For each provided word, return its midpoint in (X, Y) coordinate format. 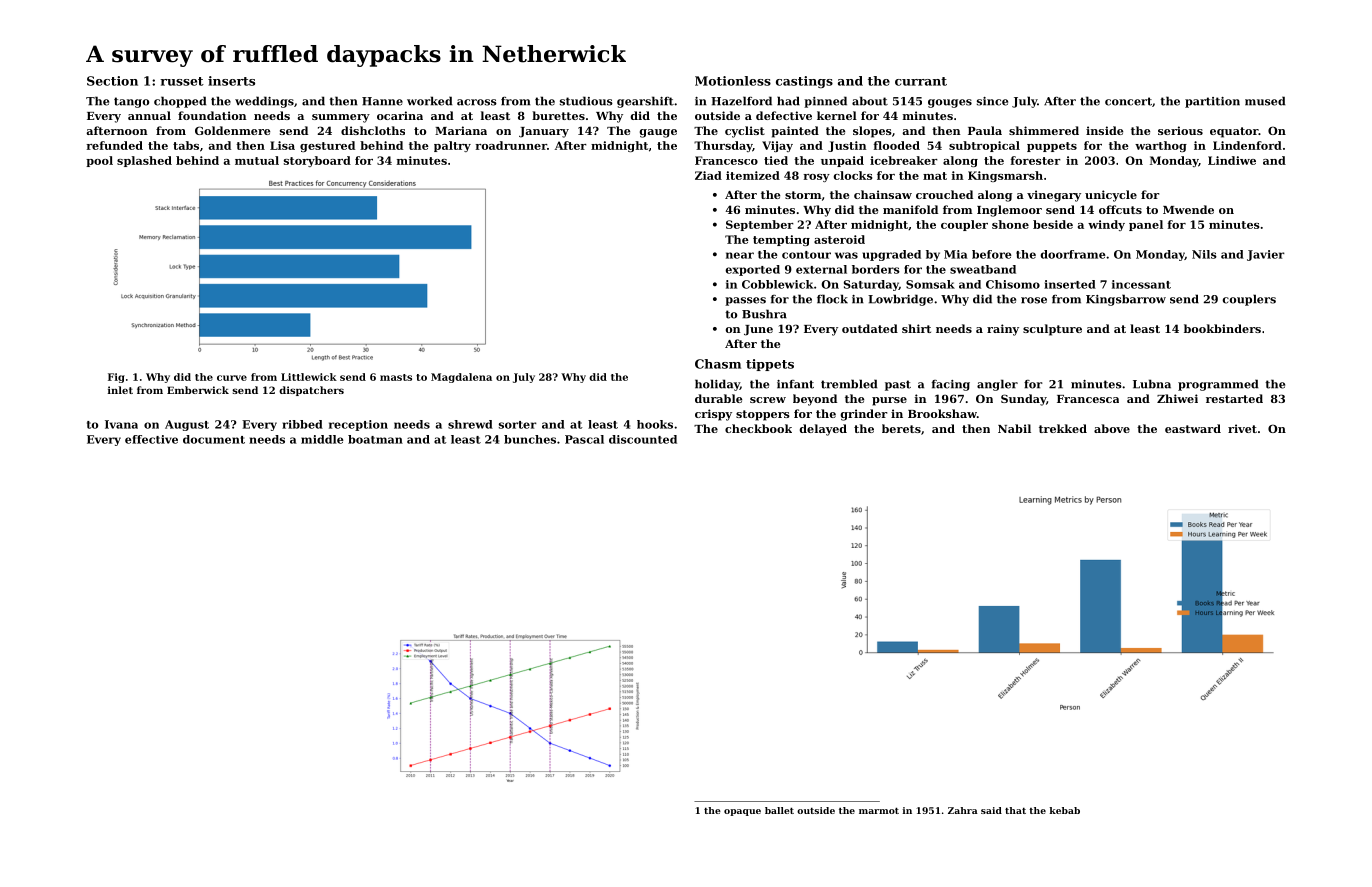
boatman (375, 439)
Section (112, 81)
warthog (1161, 146)
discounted (643, 439)
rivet (1242, 428)
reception (358, 425)
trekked (1063, 428)
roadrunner (511, 145)
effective (151, 439)
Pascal (584, 439)
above (1112, 428)
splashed (144, 161)
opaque (742, 812)
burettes (558, 115)
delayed (823, 430)
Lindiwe (1232, 160)
